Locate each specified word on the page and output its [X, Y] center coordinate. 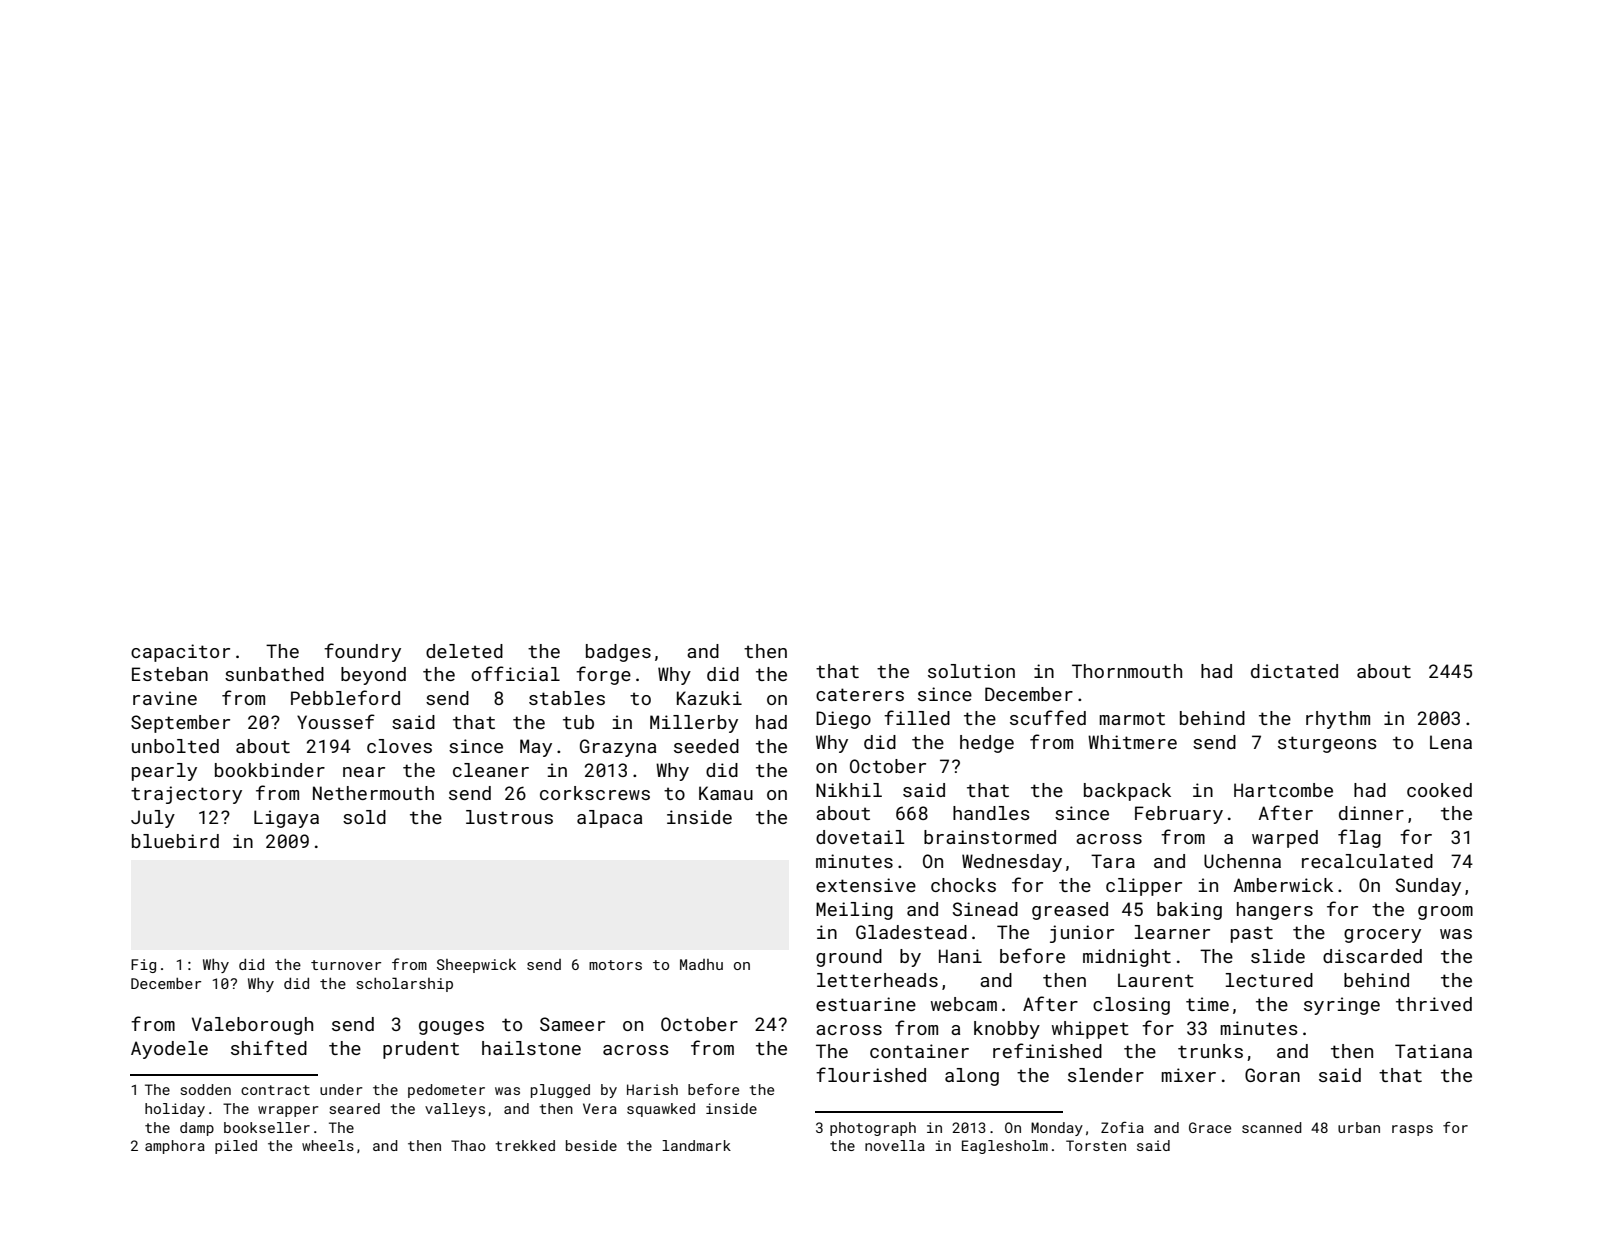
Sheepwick [476, 966]
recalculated [1367, 861]
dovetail [860, 837]
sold [364, 817]
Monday [1057, 1129]
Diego [843, 720]
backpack [1127, 792]
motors [615, 965]
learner [1172, 932]
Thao [468, 1145]
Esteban [170, 674]
